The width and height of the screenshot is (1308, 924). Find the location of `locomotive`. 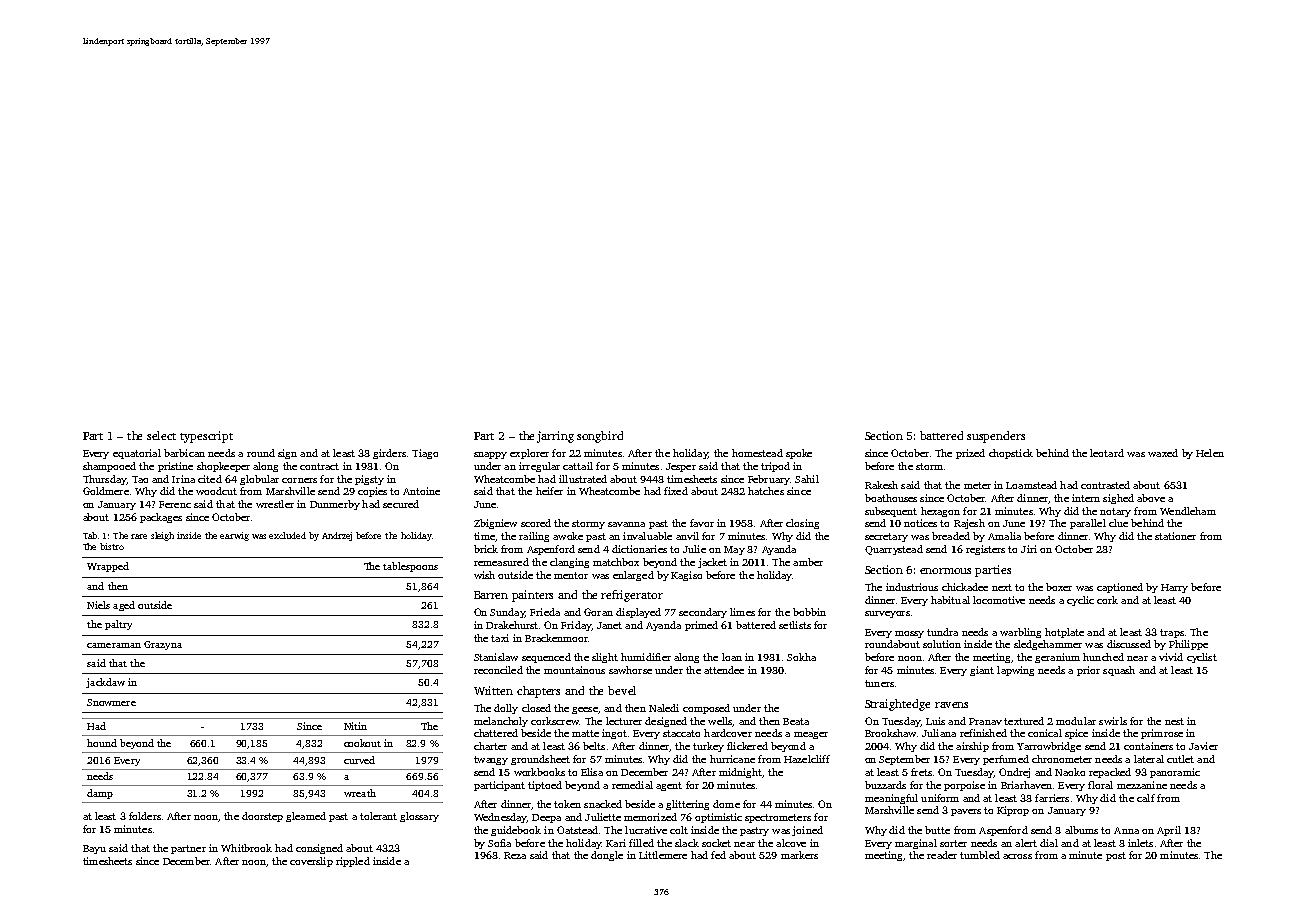

locomotive is located at coordinates (999, 600).
